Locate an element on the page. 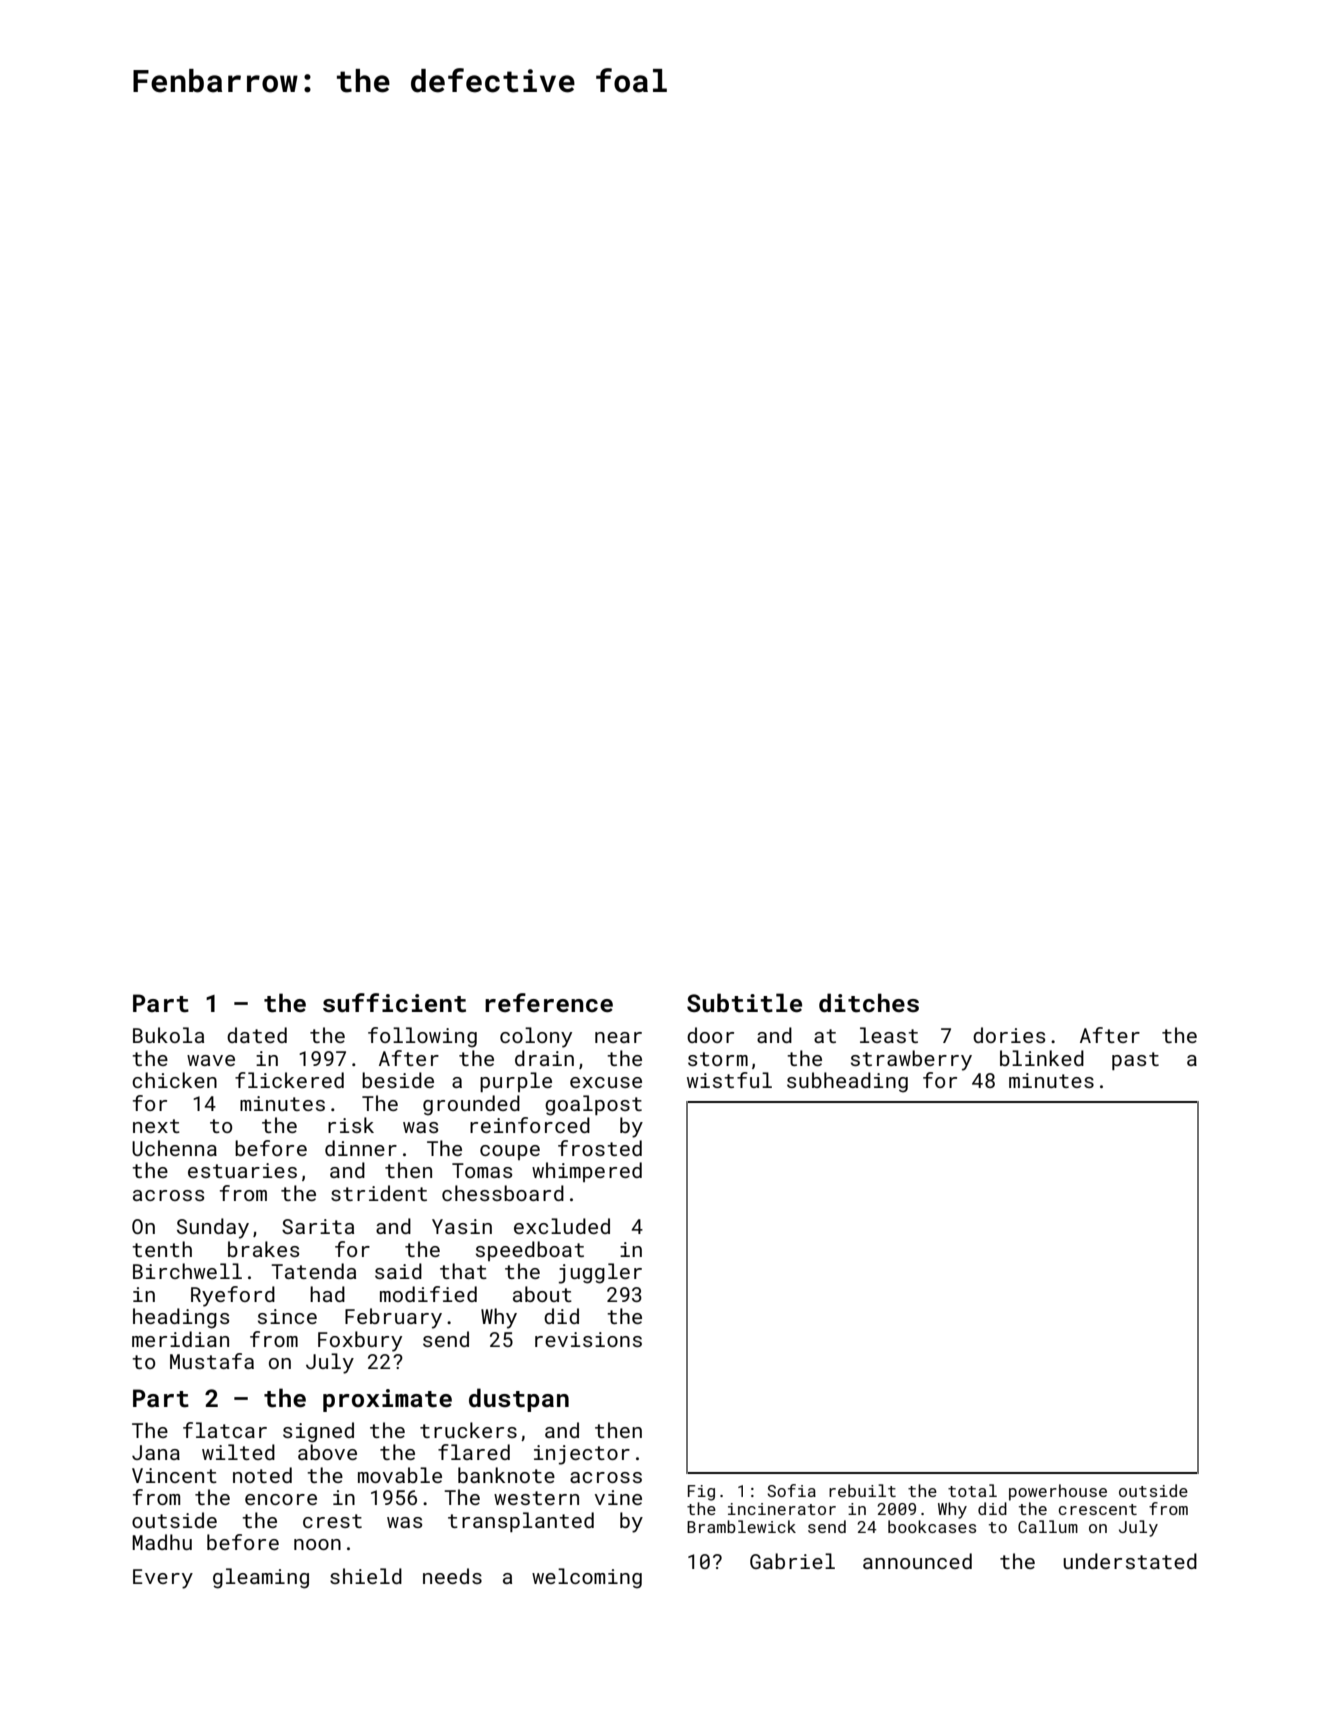  Bramblewick is located at coordinates (741, 1526).
